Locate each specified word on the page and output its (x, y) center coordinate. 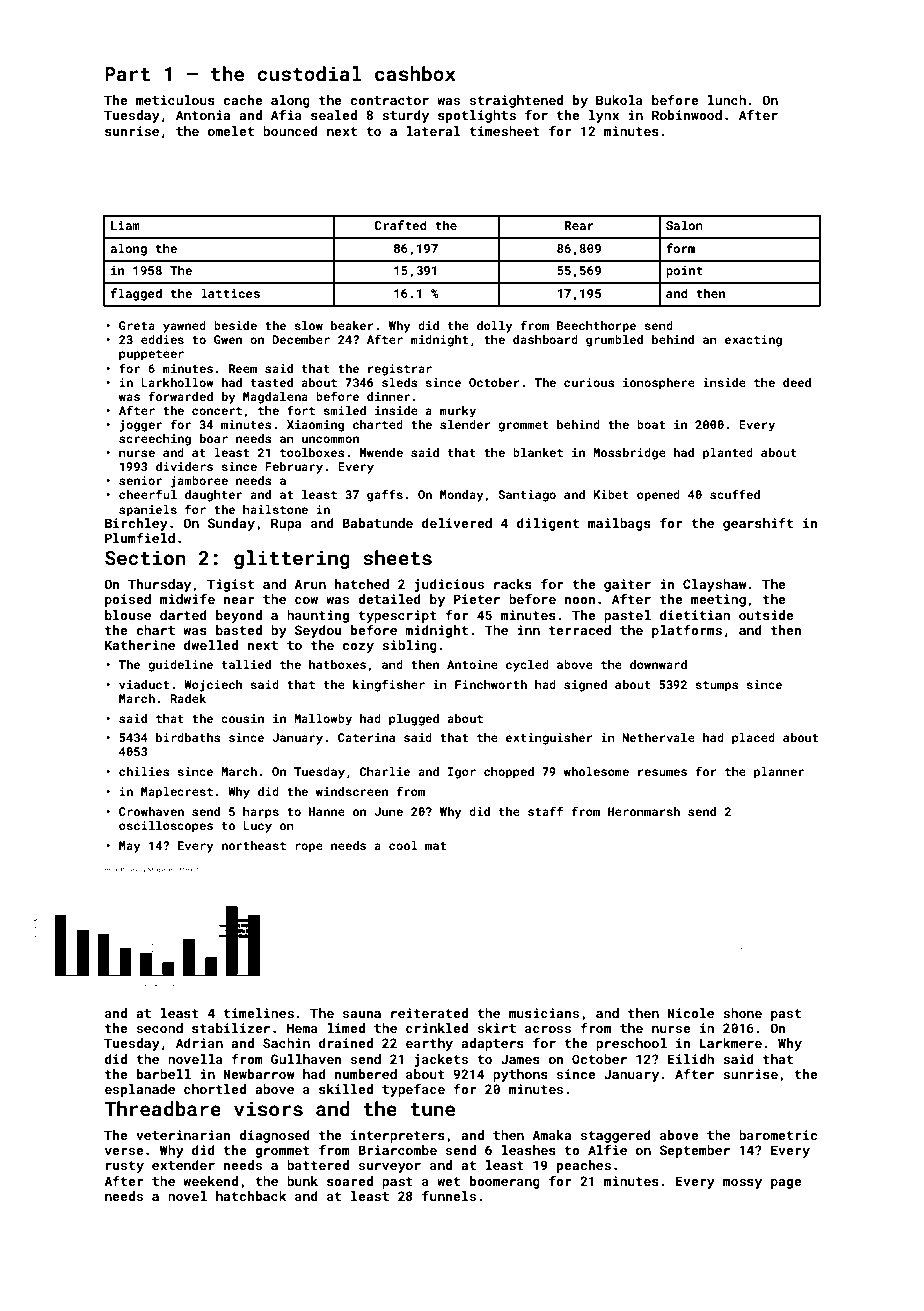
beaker (352, 325)
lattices (230, 293)
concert (217, 411)
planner (779, 773)
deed (797, 382)
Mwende (381, 452)
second (160, 1028)
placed (753, 739)
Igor (462, 773)
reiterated (429, 1013)
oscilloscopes (166, 827)
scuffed (735, 494)
